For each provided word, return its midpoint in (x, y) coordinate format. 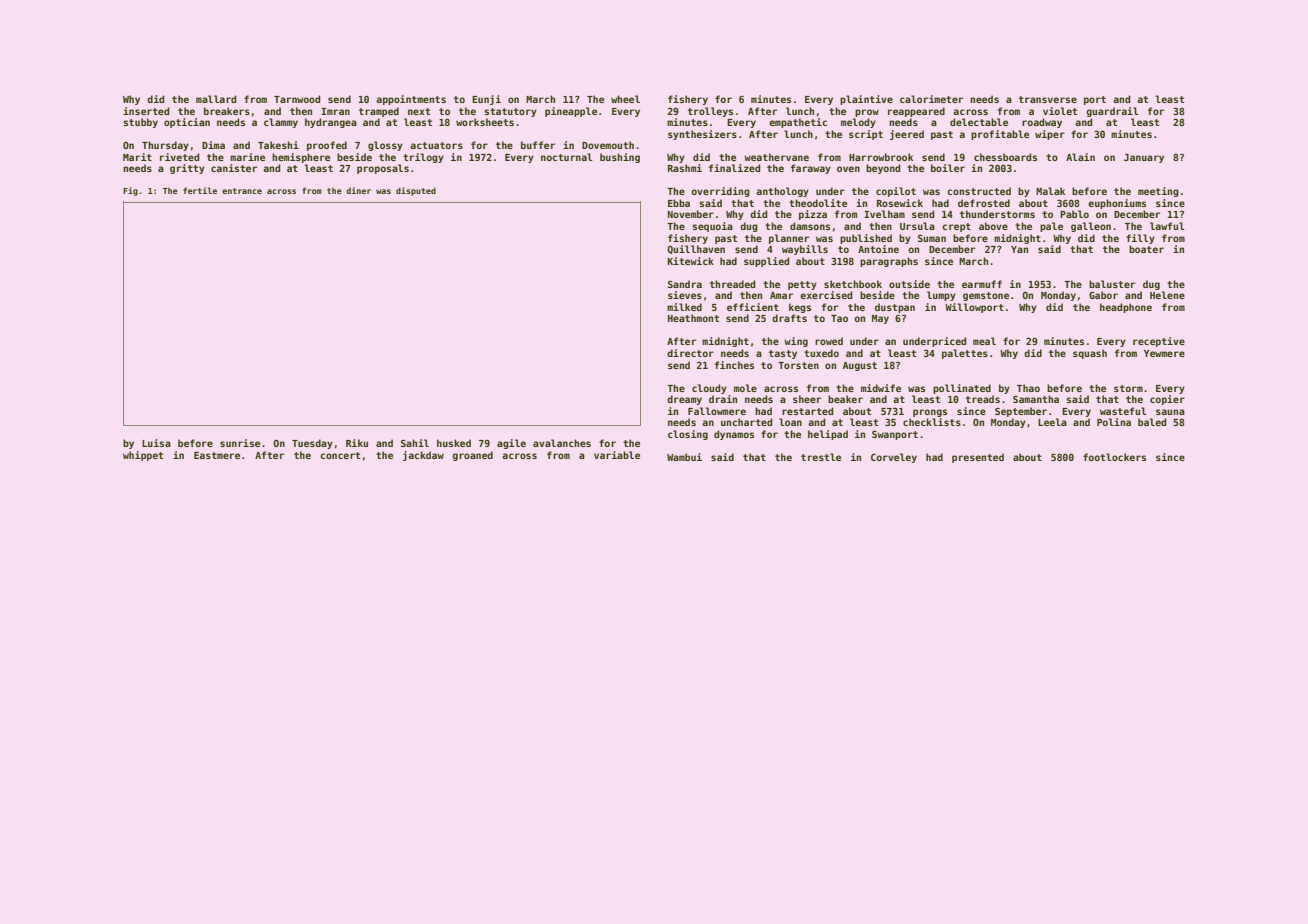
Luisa (156, 443)
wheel (625, 99)
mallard (216, 99)
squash (1090, 354)
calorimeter (931, 99)
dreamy (684, 400)
